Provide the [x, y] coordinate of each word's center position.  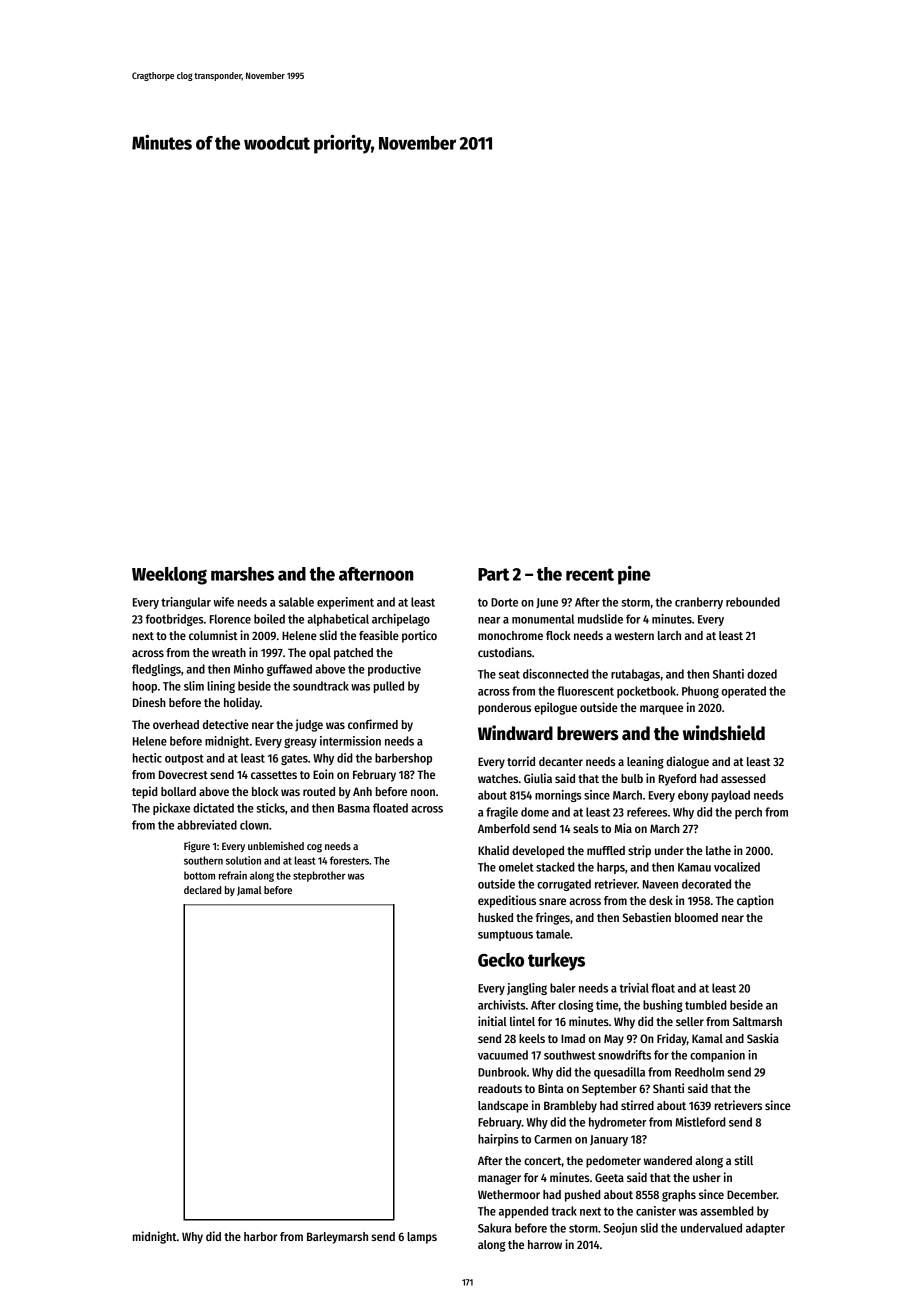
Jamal [249, 891]
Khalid [493, 850]
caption [755, 901]
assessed [743, 778]
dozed [762, 674]
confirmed [373, 724]
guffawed [289, 670]
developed [538, 852]
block [265, 791]
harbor [260, 1236]
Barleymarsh [337, 1238]
